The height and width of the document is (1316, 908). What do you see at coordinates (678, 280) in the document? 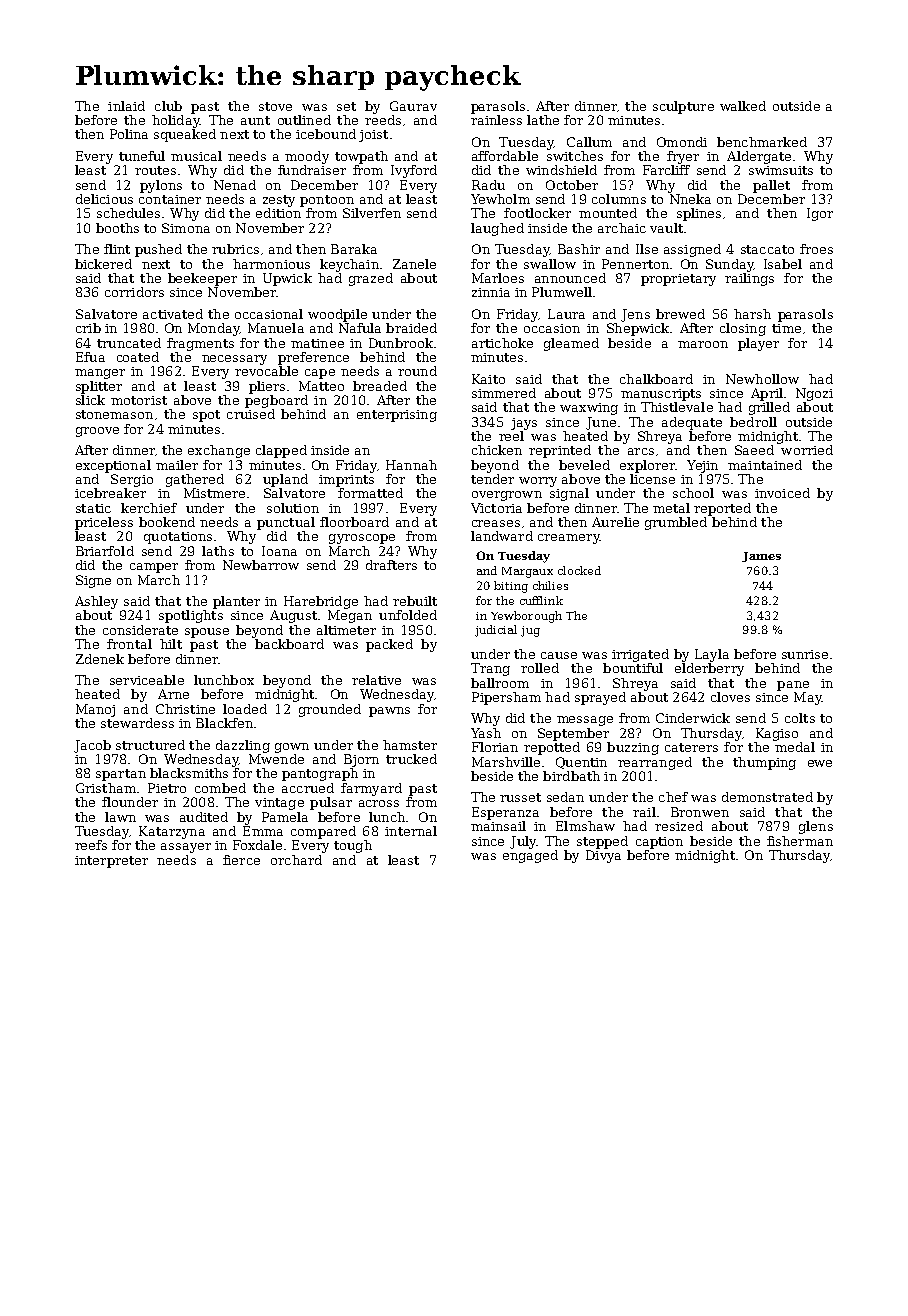
I see `proprietary` at bounding box center [678, 280].
